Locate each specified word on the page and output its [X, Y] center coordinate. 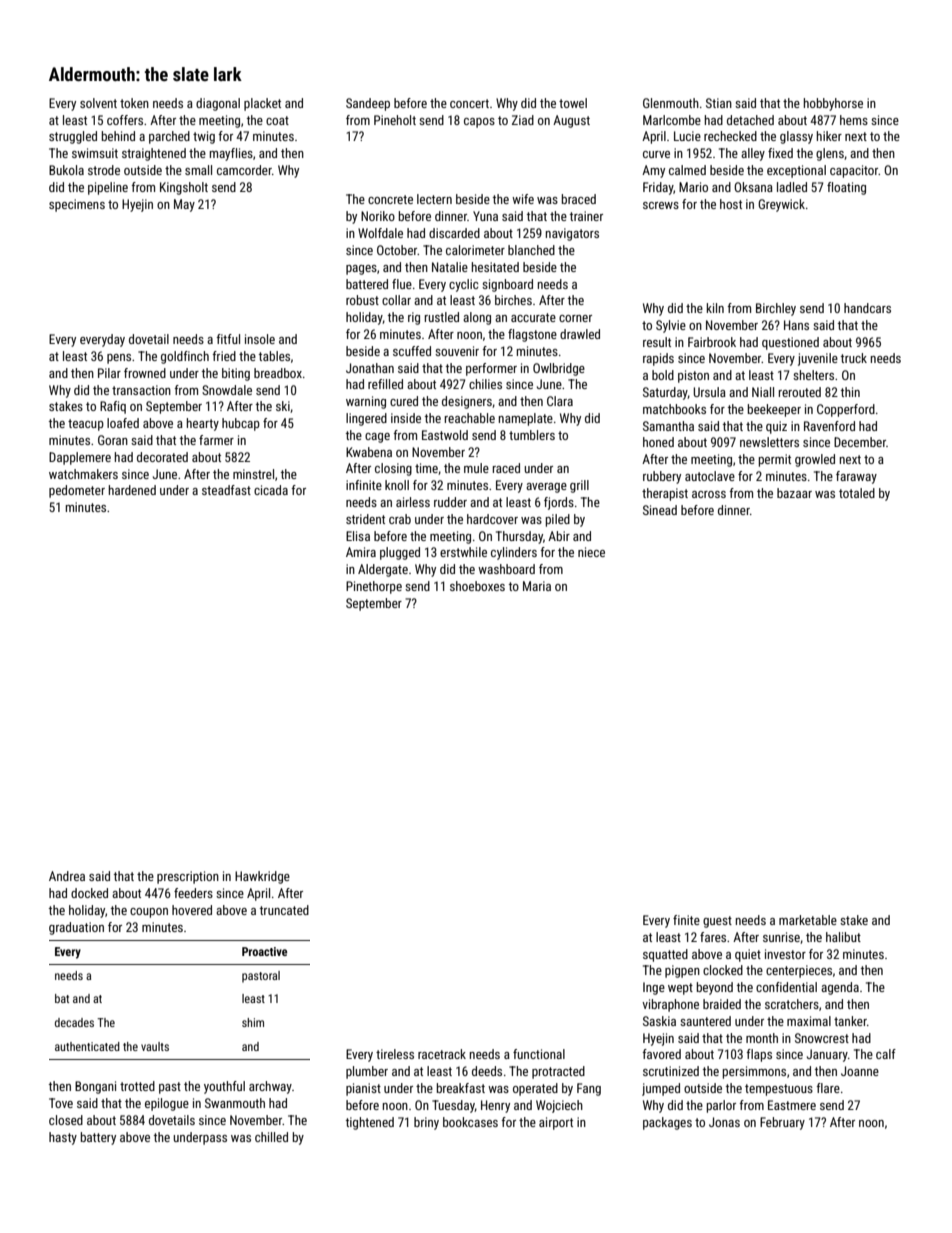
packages [667, 1123]
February [782, 1123]
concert [469, 103]
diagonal [218, 104]
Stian [719, 103]
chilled [271, 1137]
